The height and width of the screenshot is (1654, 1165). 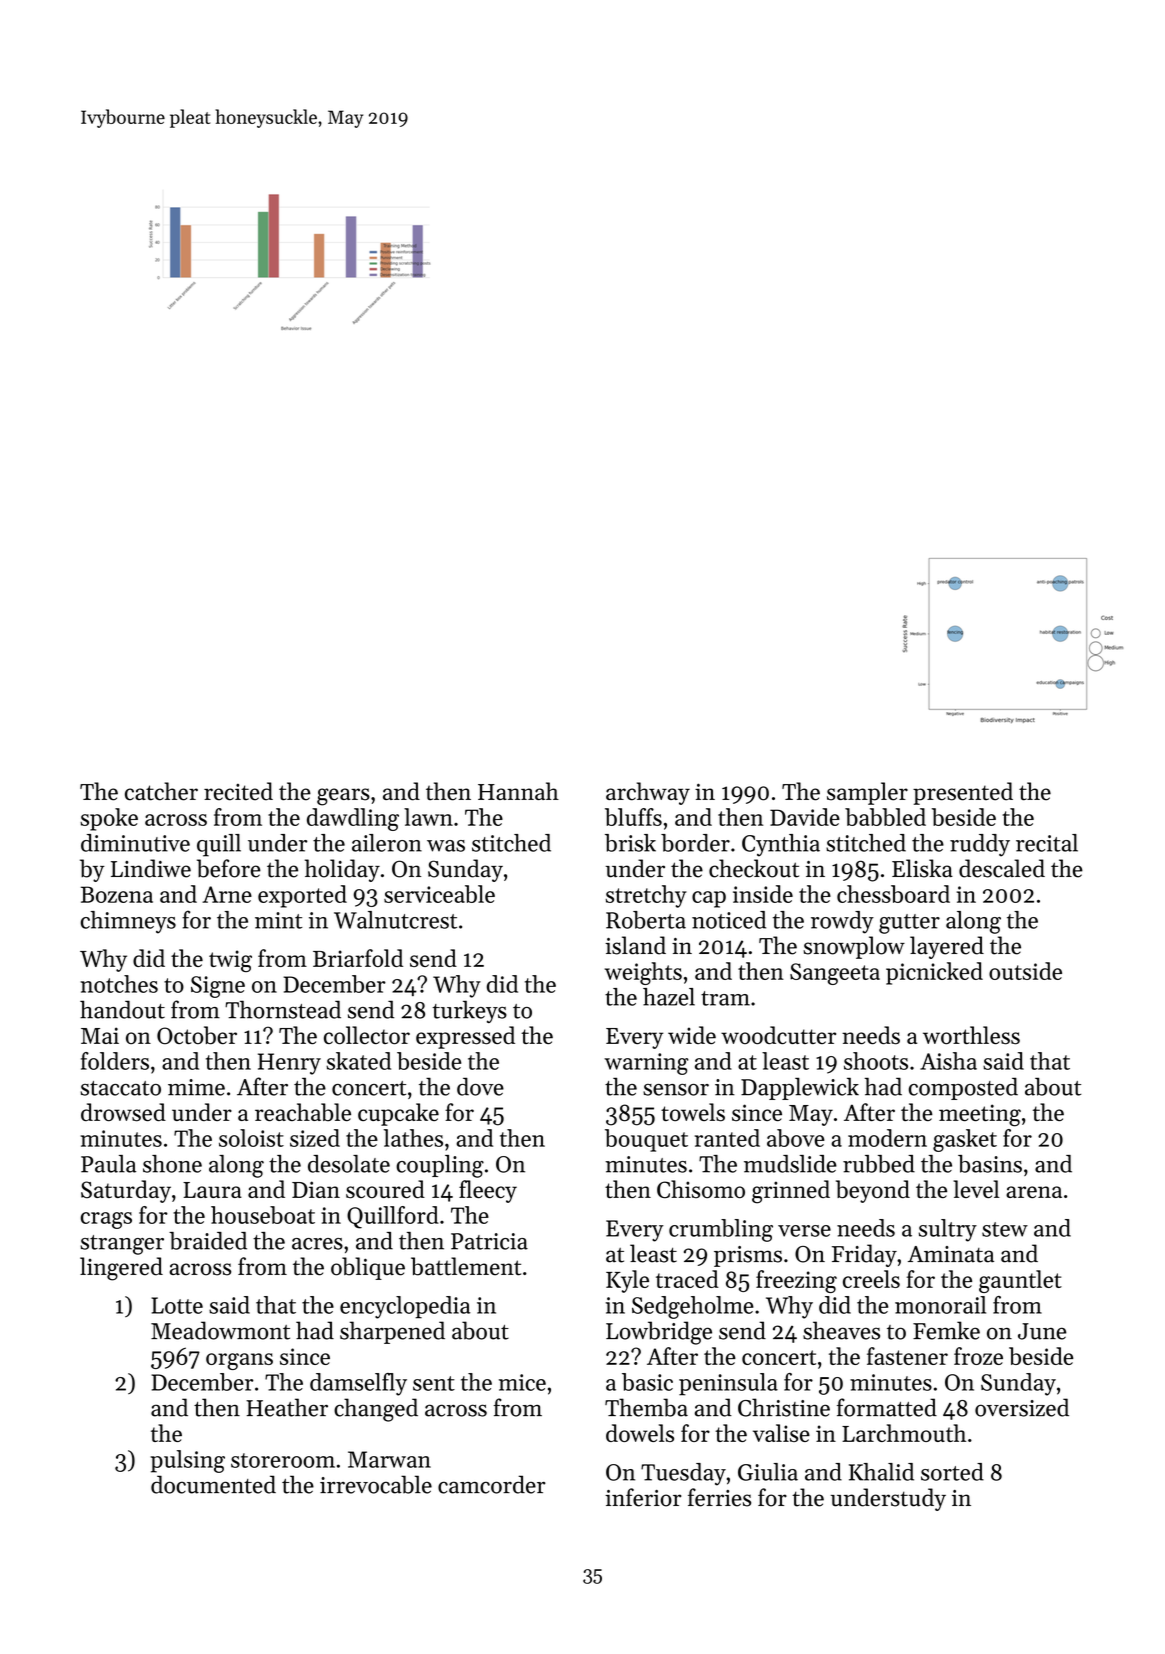 I want to click on outside, so click(x=1025, y=971).
